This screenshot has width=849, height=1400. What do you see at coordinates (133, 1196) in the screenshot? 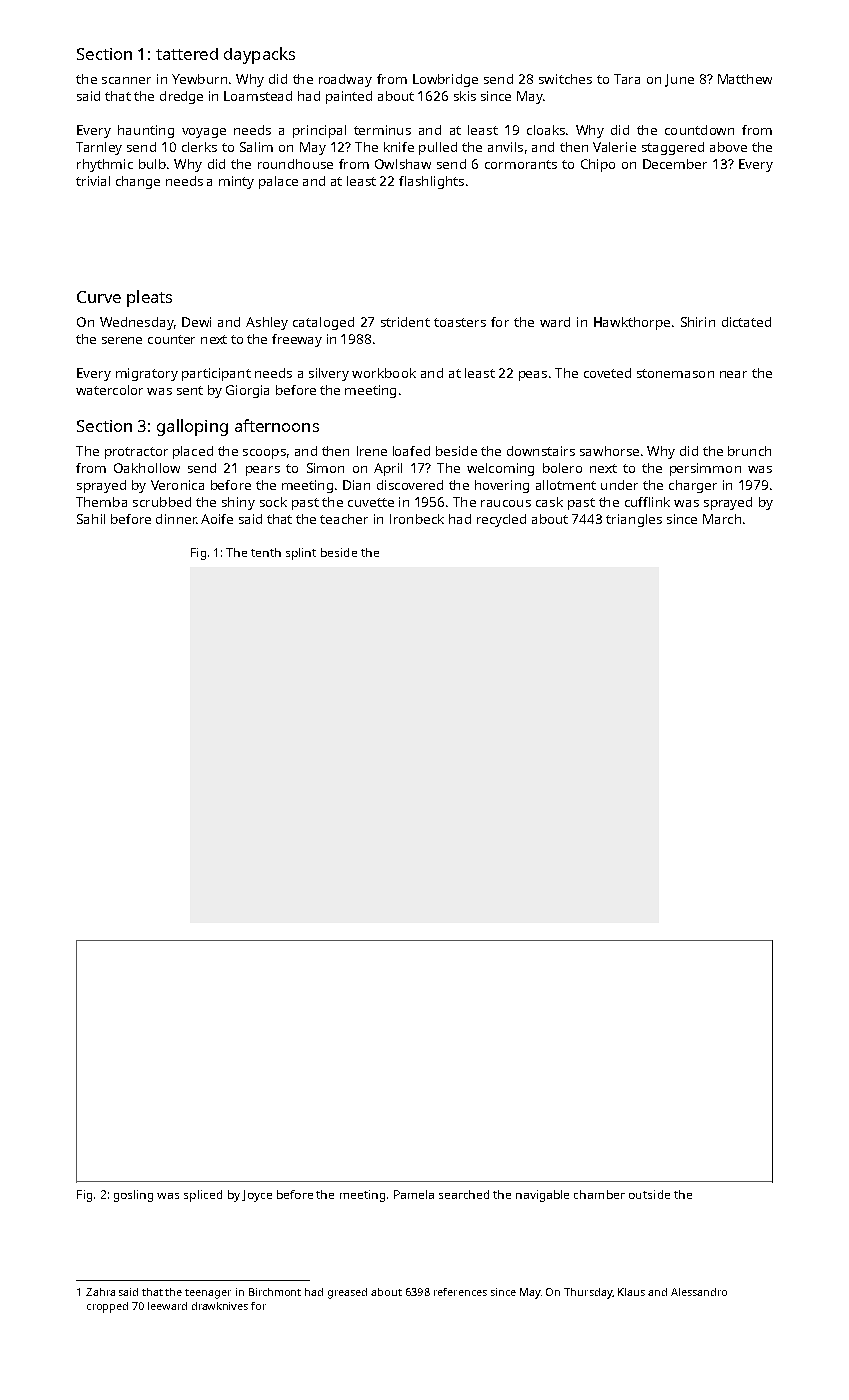
I see `gosling` at bounding box center [133, 1196].
